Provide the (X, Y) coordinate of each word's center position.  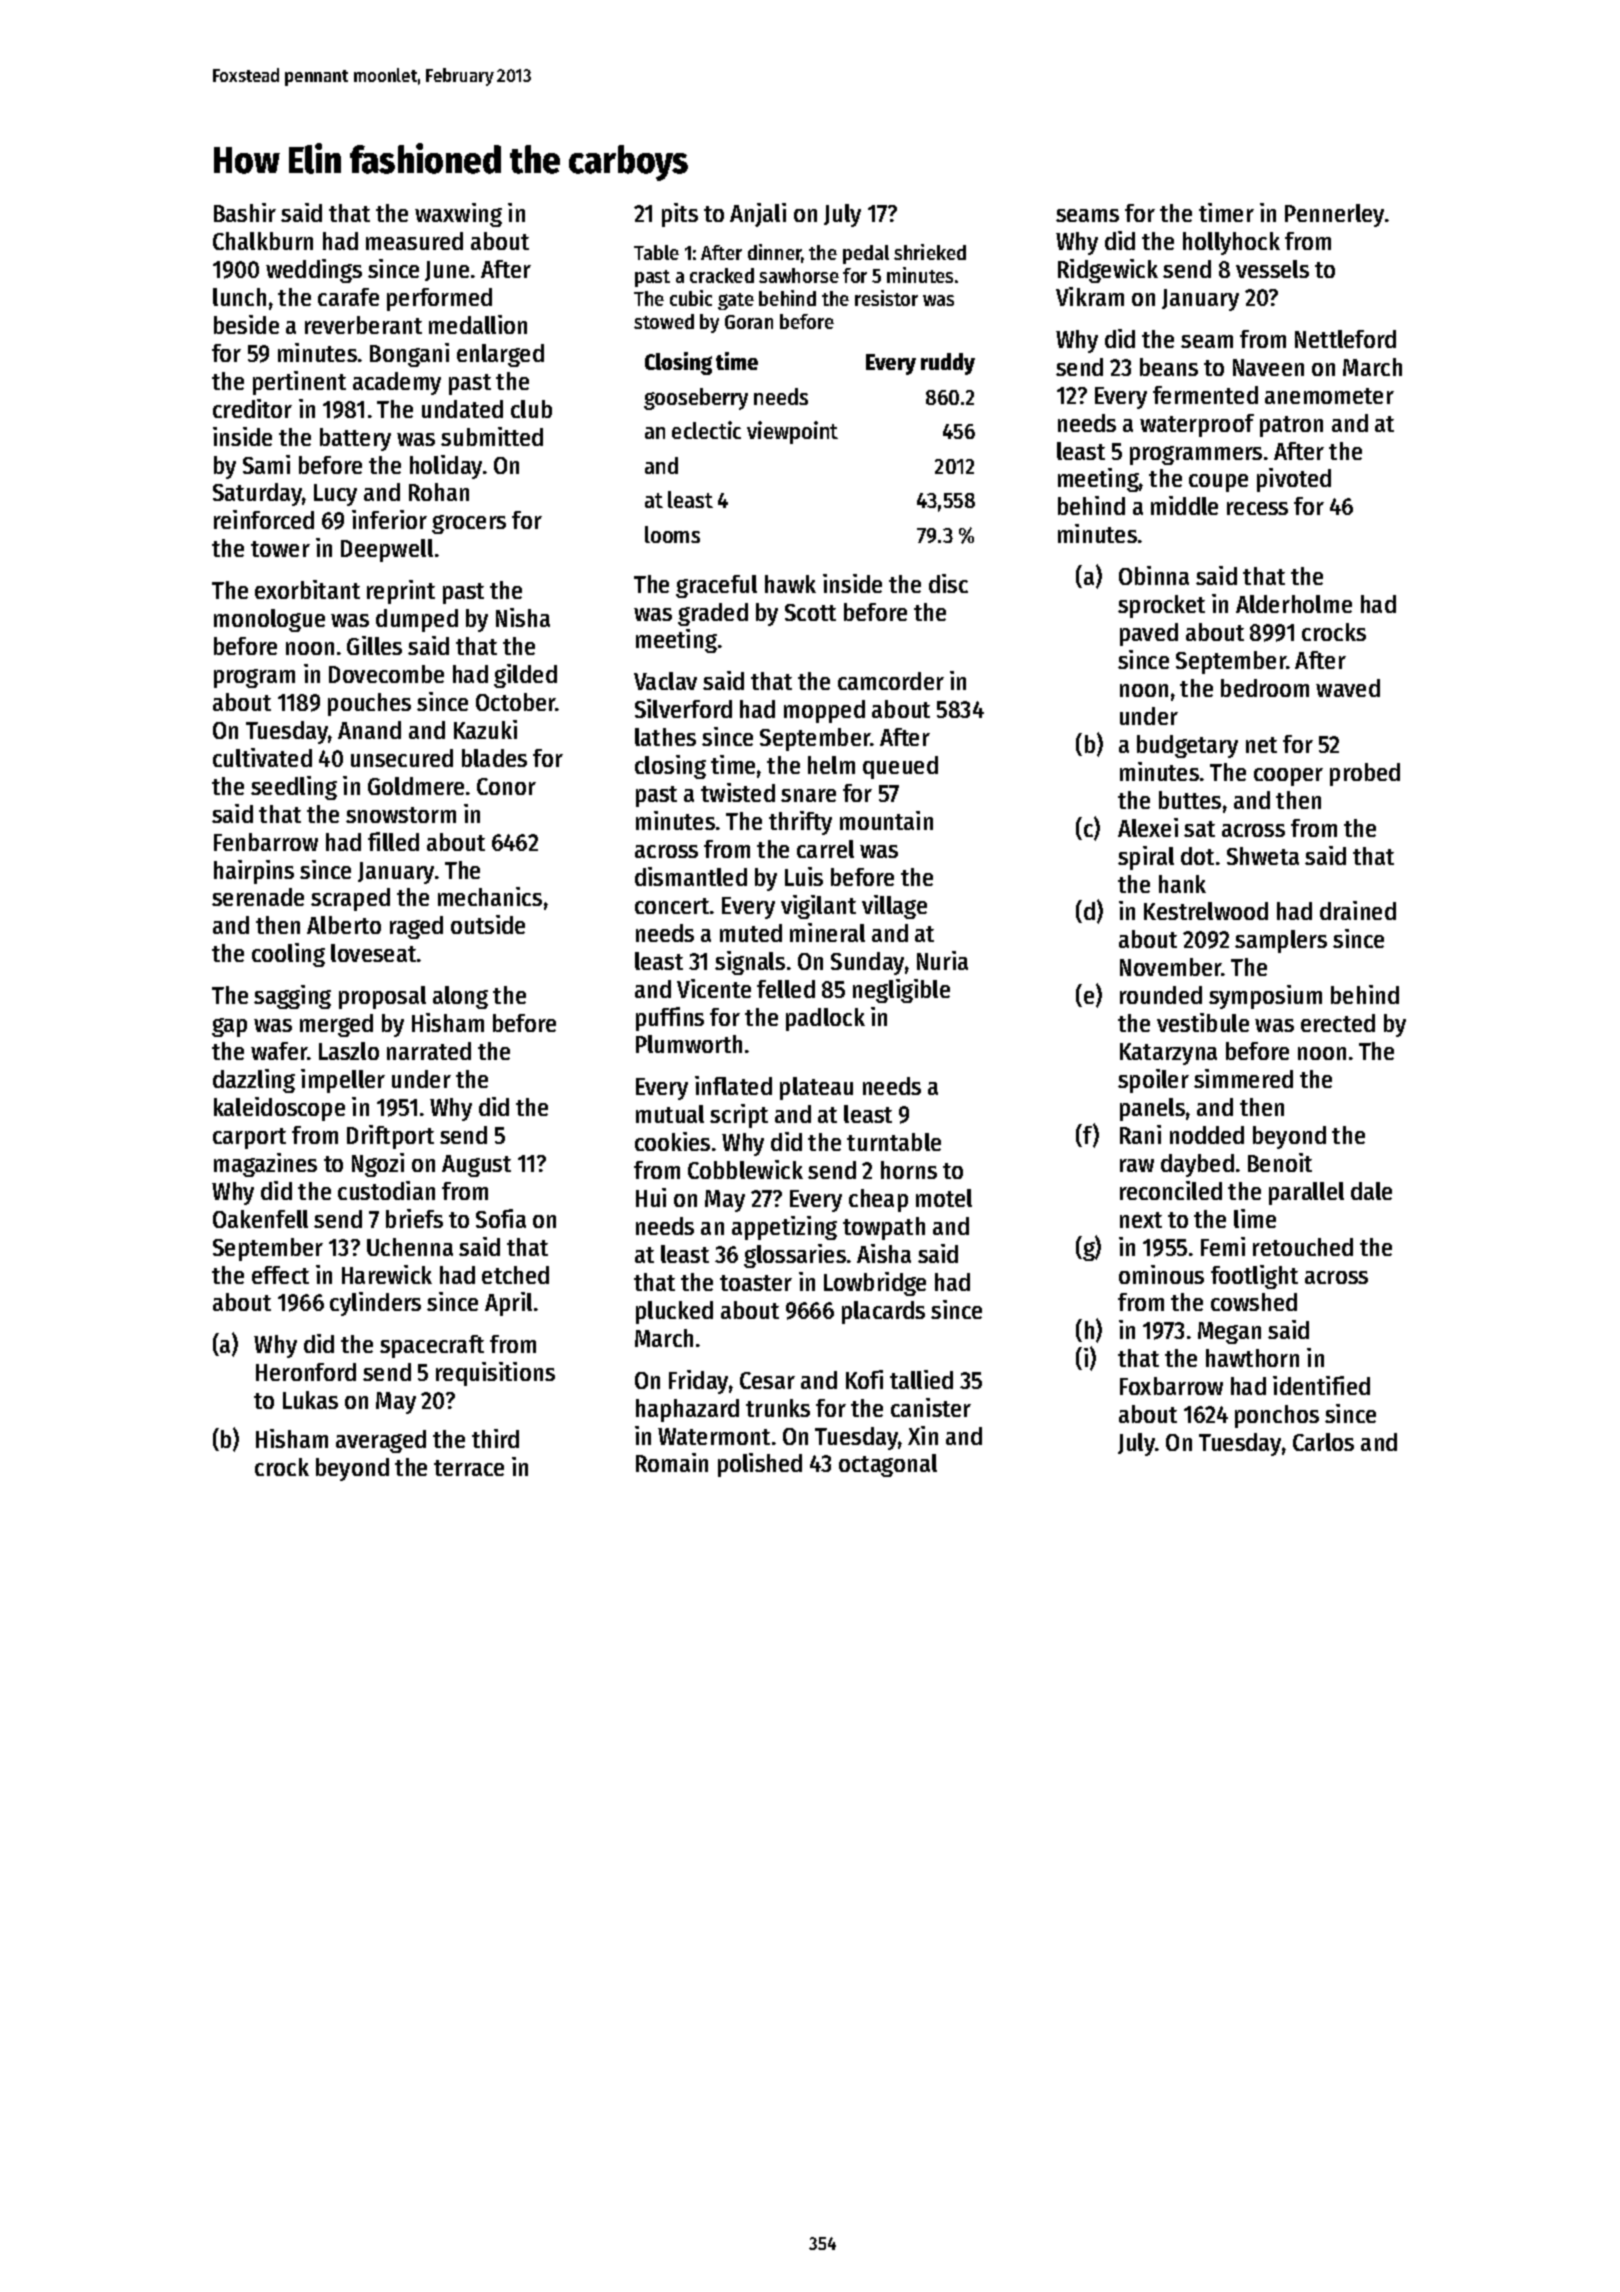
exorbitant (307, 589)
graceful (716, 586)
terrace (469, 1468)
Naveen (1268, 367)
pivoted (1294, 480)
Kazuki (485, 729)
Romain (672, 1462)
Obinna (1154, 575)
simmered (1243, 1078)
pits (680, 215)
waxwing (458, 215)
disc (948, 583)
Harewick (387, 1274)
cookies (672, 1141)
